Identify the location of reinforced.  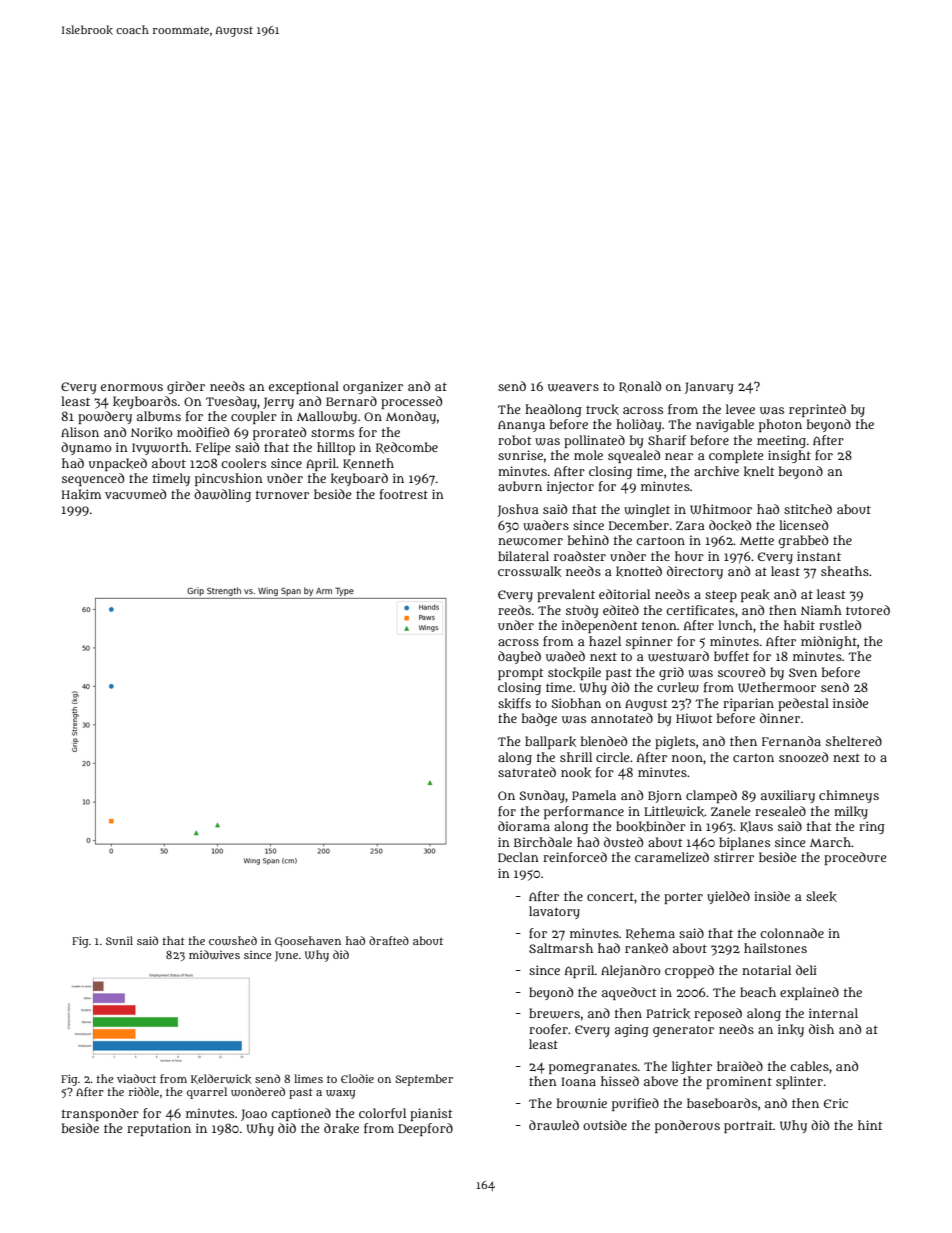
(575, 857).
